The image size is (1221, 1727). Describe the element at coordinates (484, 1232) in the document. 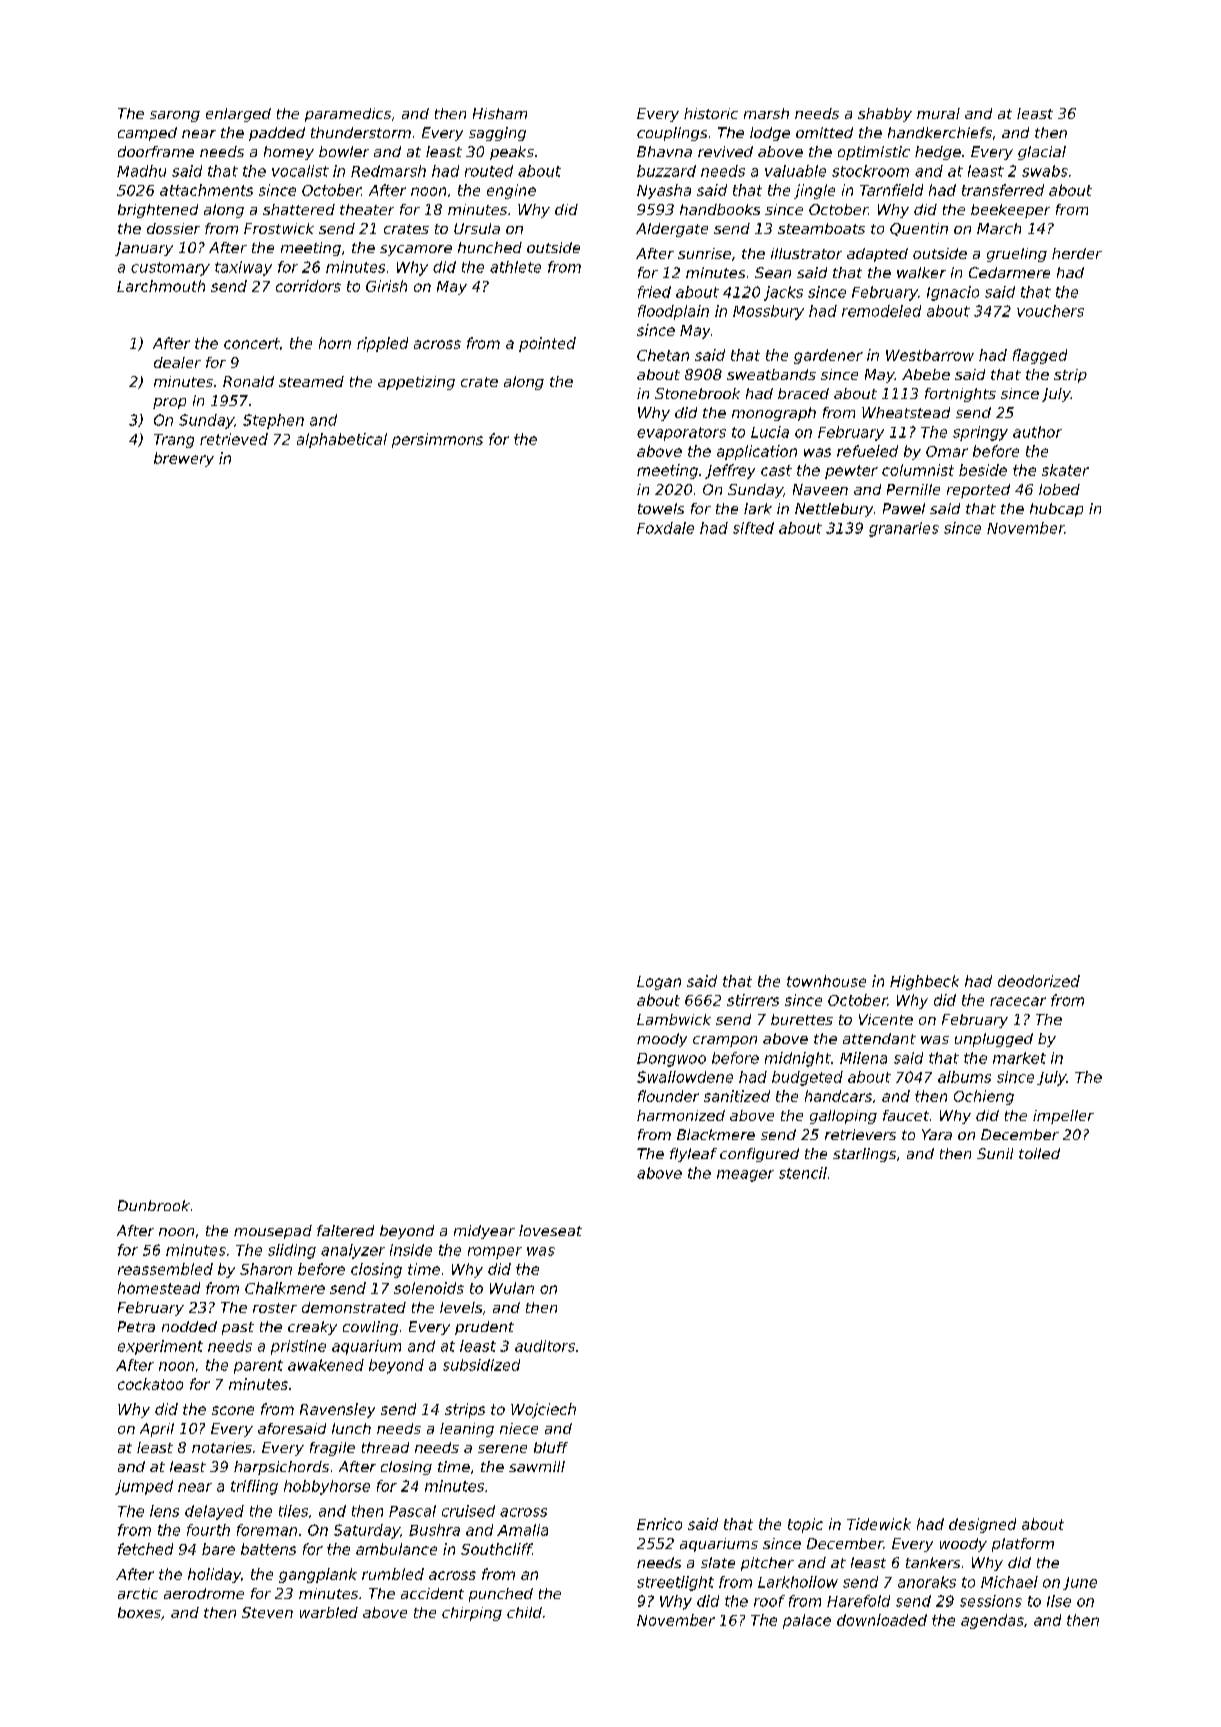

I see `midyear` at that location.
